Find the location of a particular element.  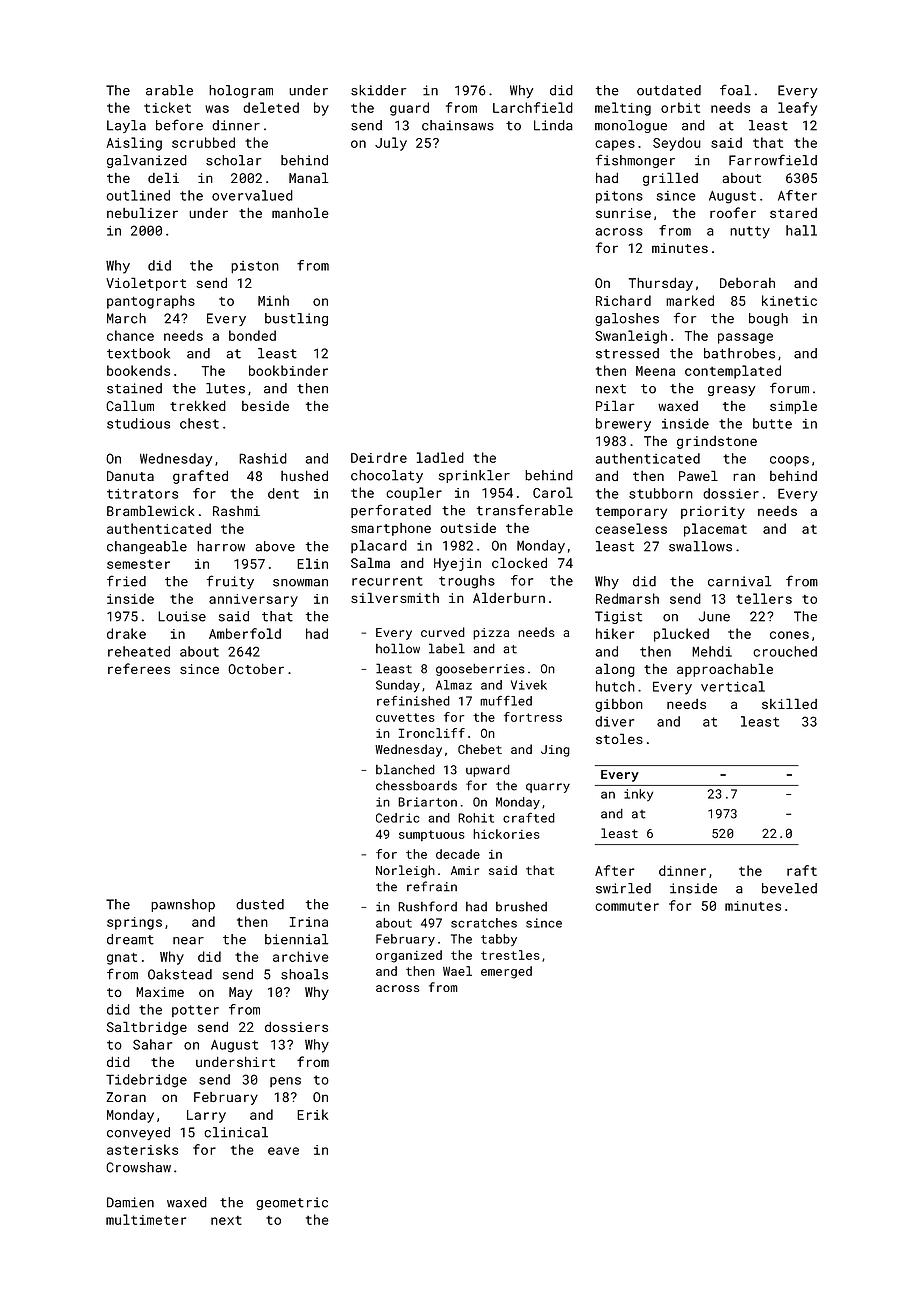

along is located at coordinates (615, 670).
